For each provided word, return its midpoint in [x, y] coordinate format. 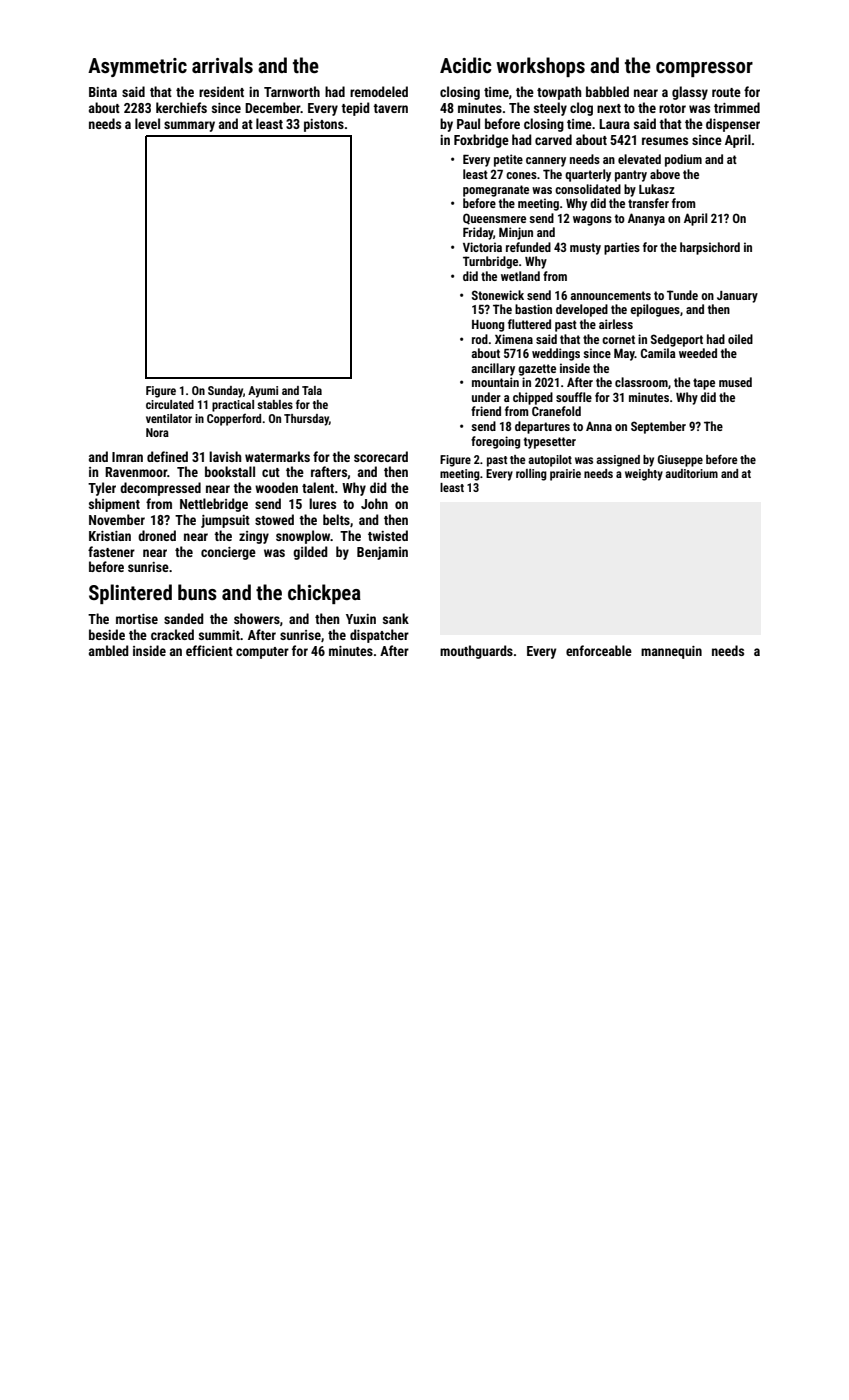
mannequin [671, 652]
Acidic [466, 65]
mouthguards [476, 652]
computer [262, 653]
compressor [704, 69]
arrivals [222, 65]
